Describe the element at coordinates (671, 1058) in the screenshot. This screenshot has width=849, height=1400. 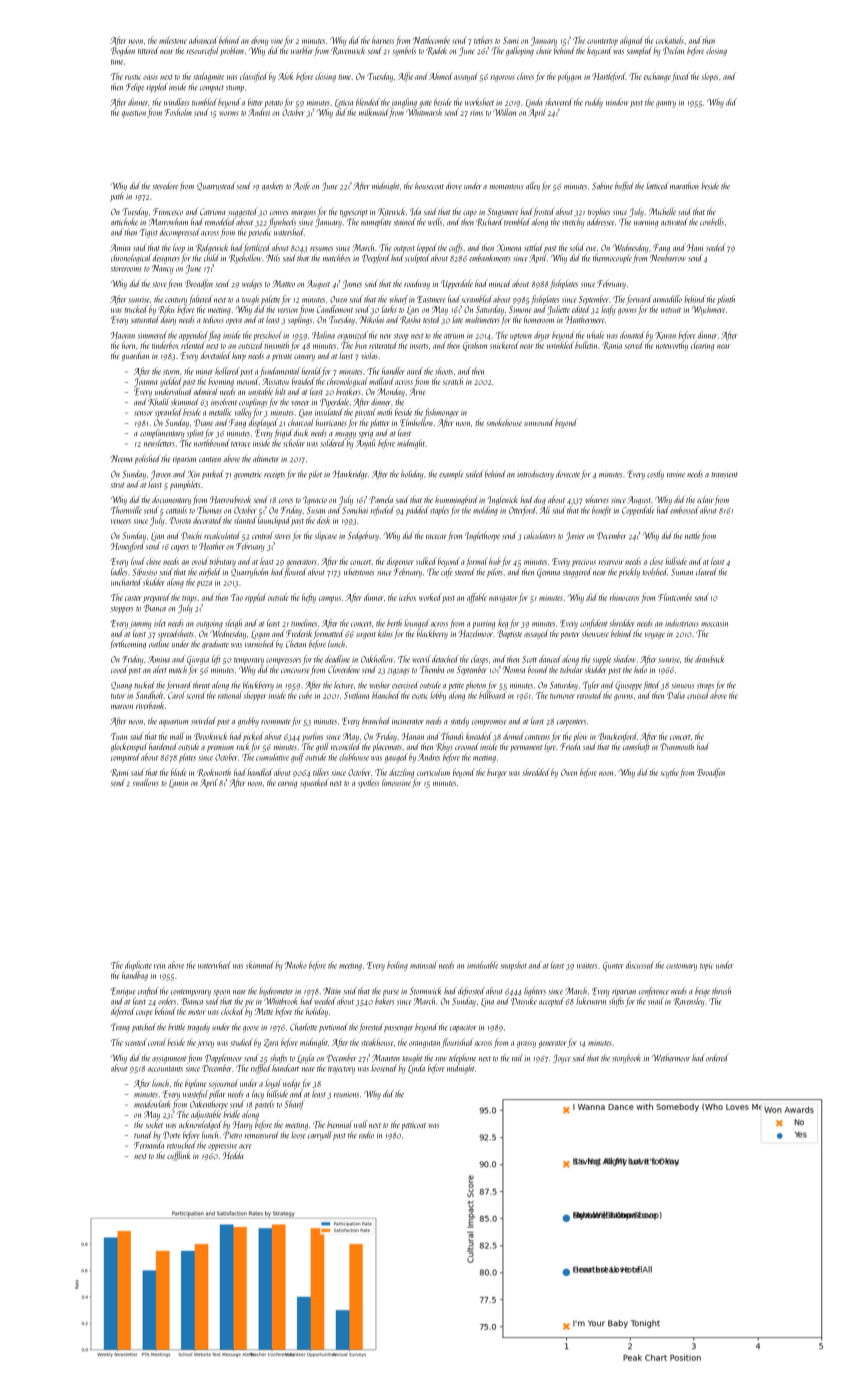
I see `Wethermoor` at that location.
